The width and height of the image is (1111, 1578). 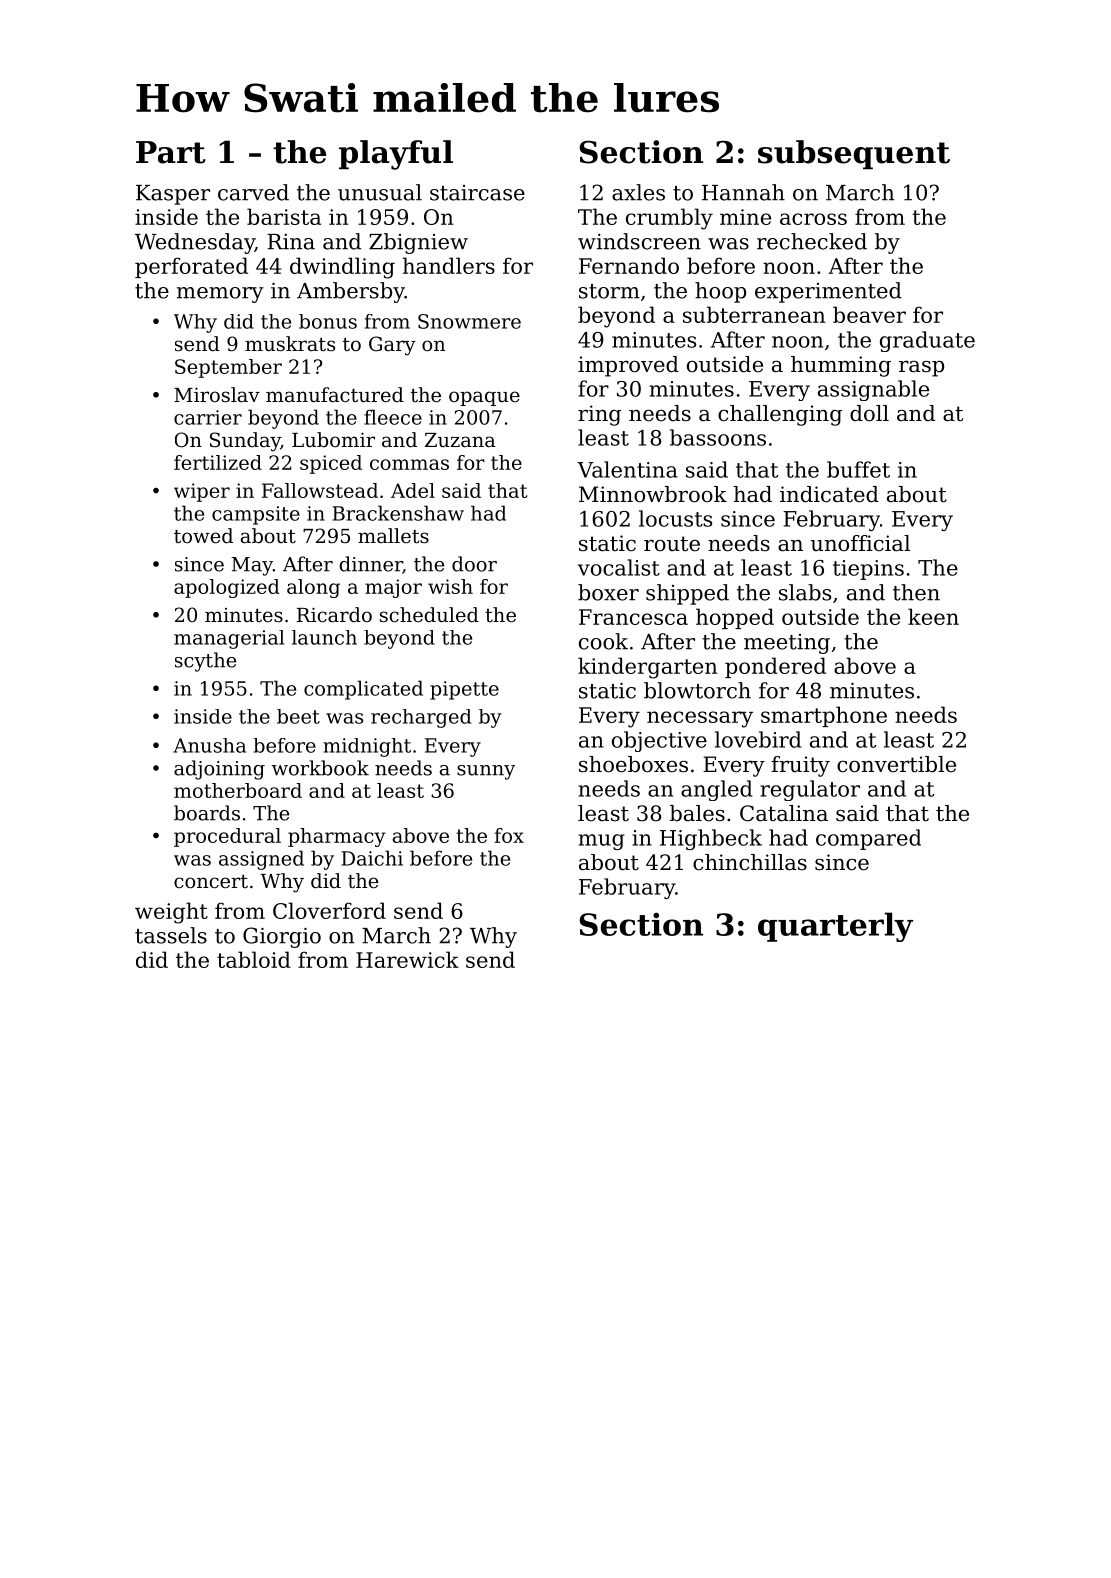 I want to click on tabloid, so click(x=254, y=959).
